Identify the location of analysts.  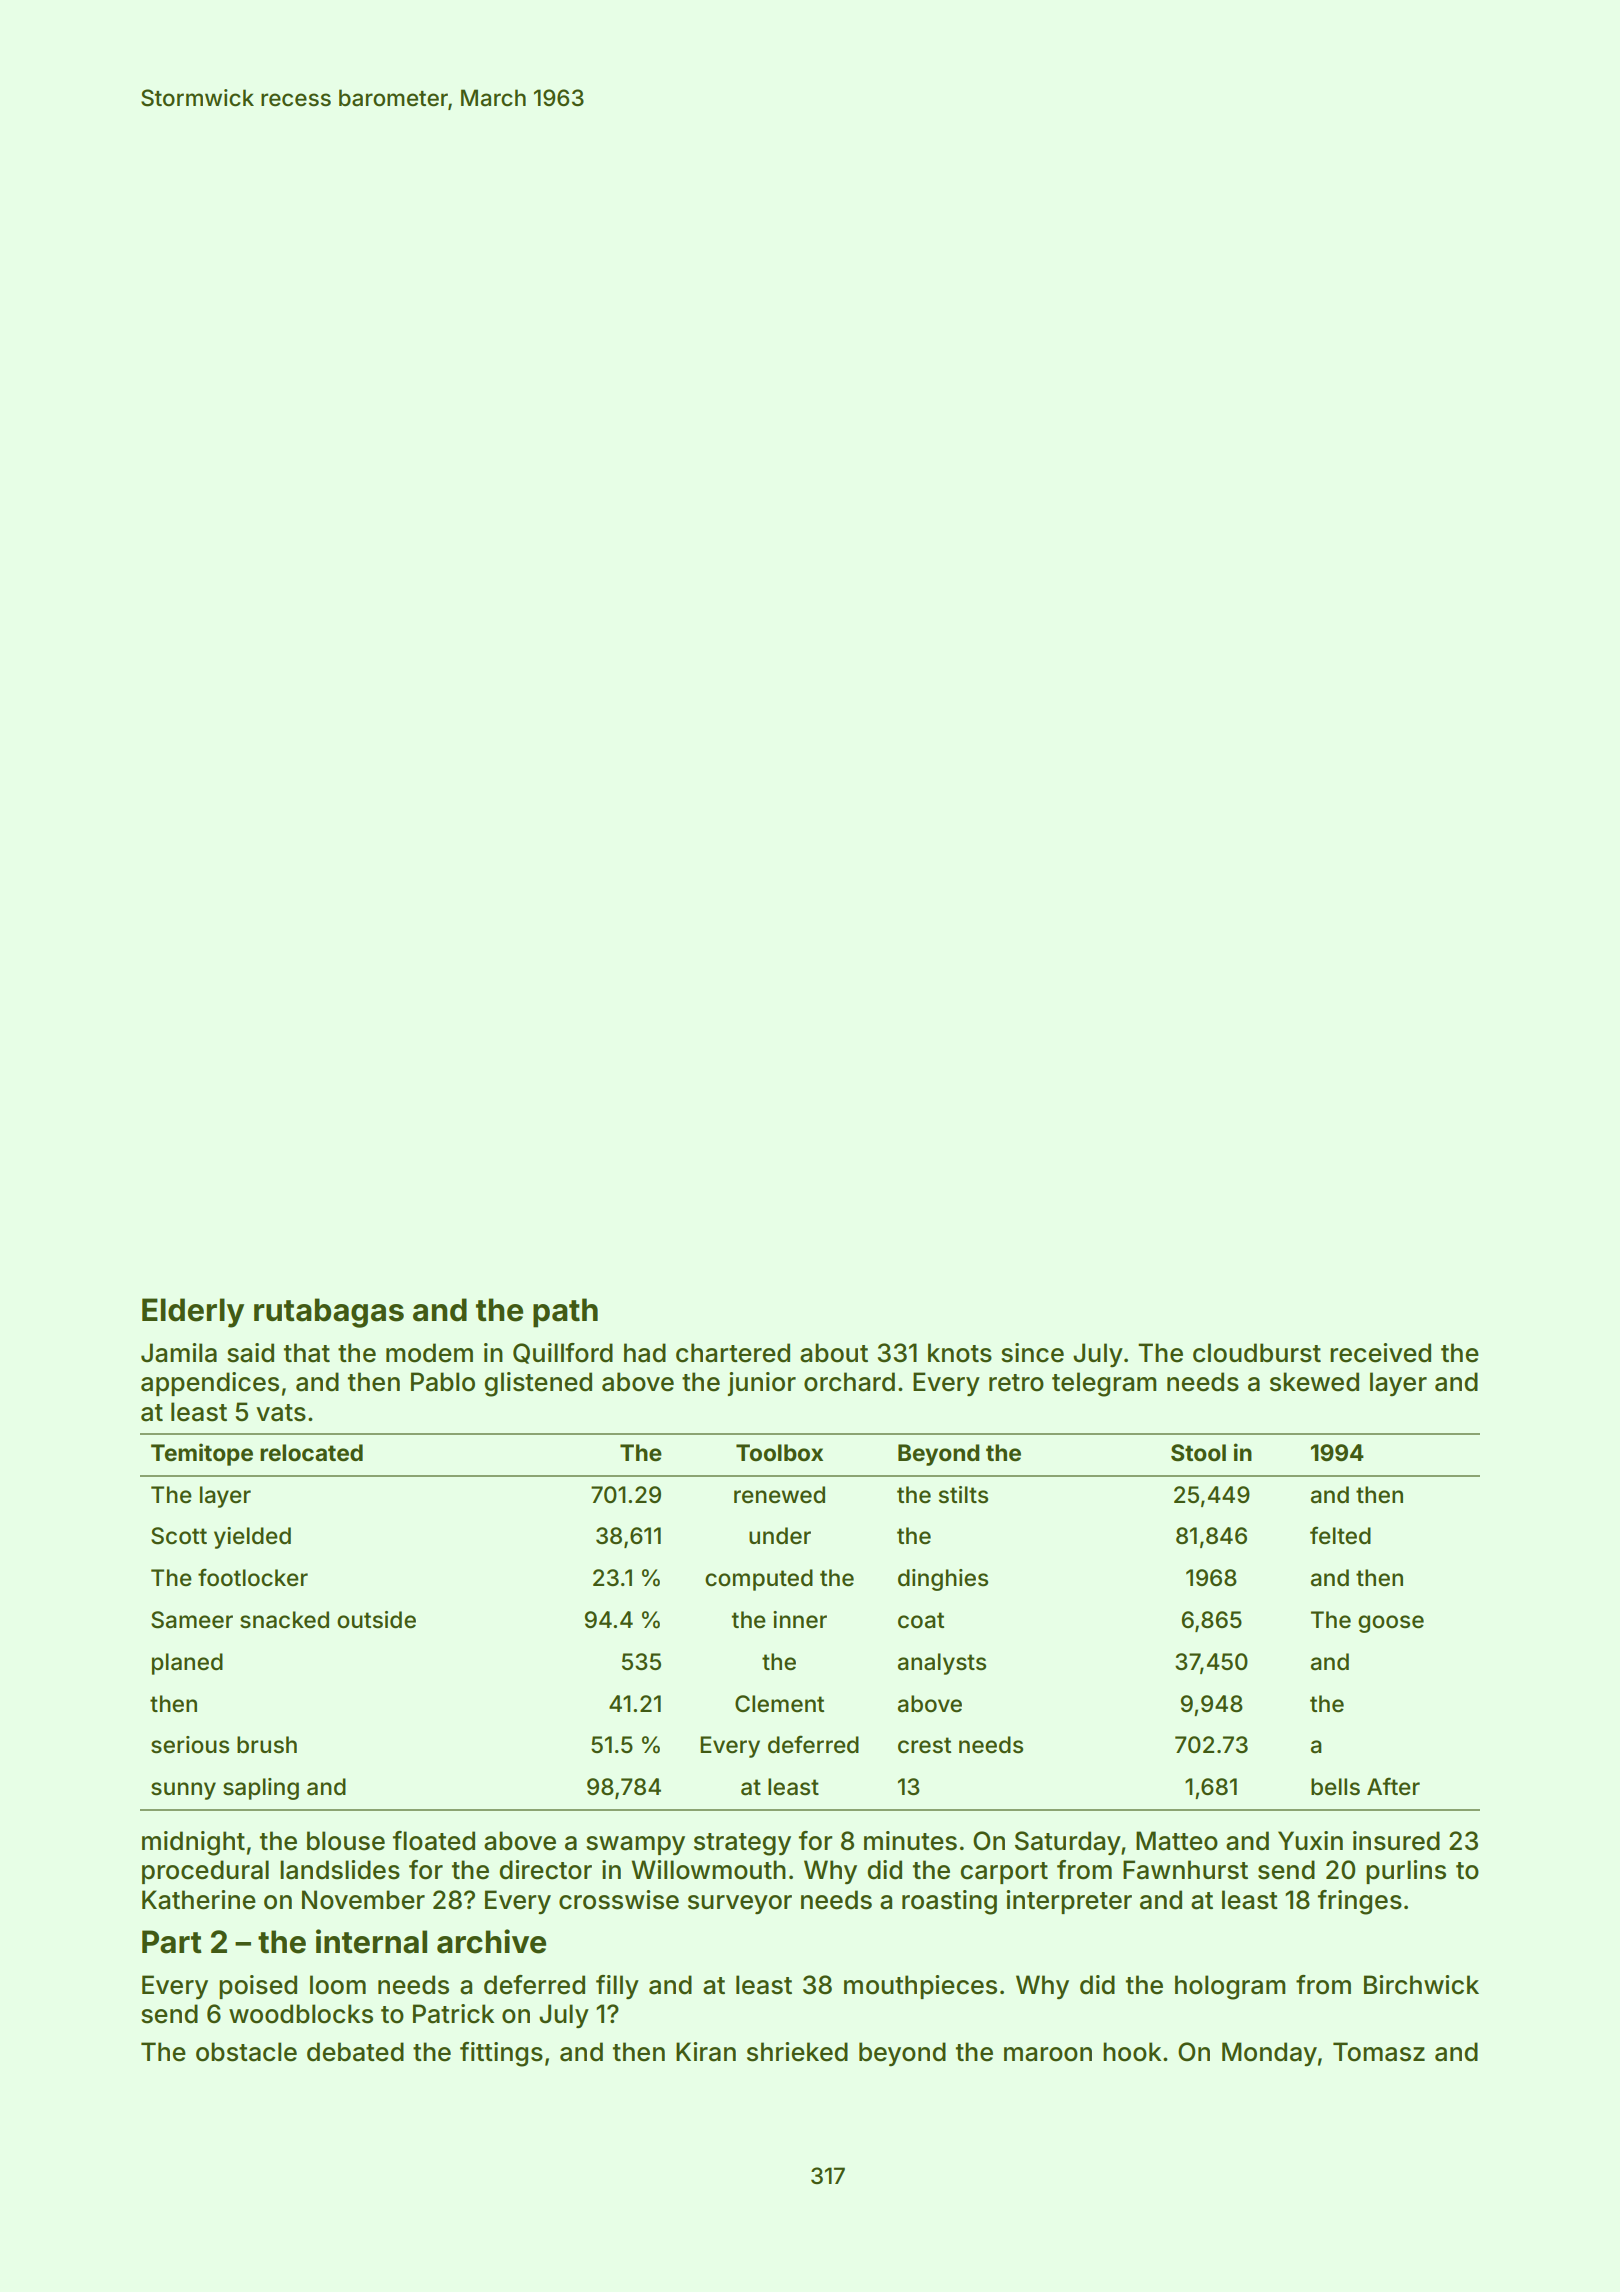
(942, 1664).
